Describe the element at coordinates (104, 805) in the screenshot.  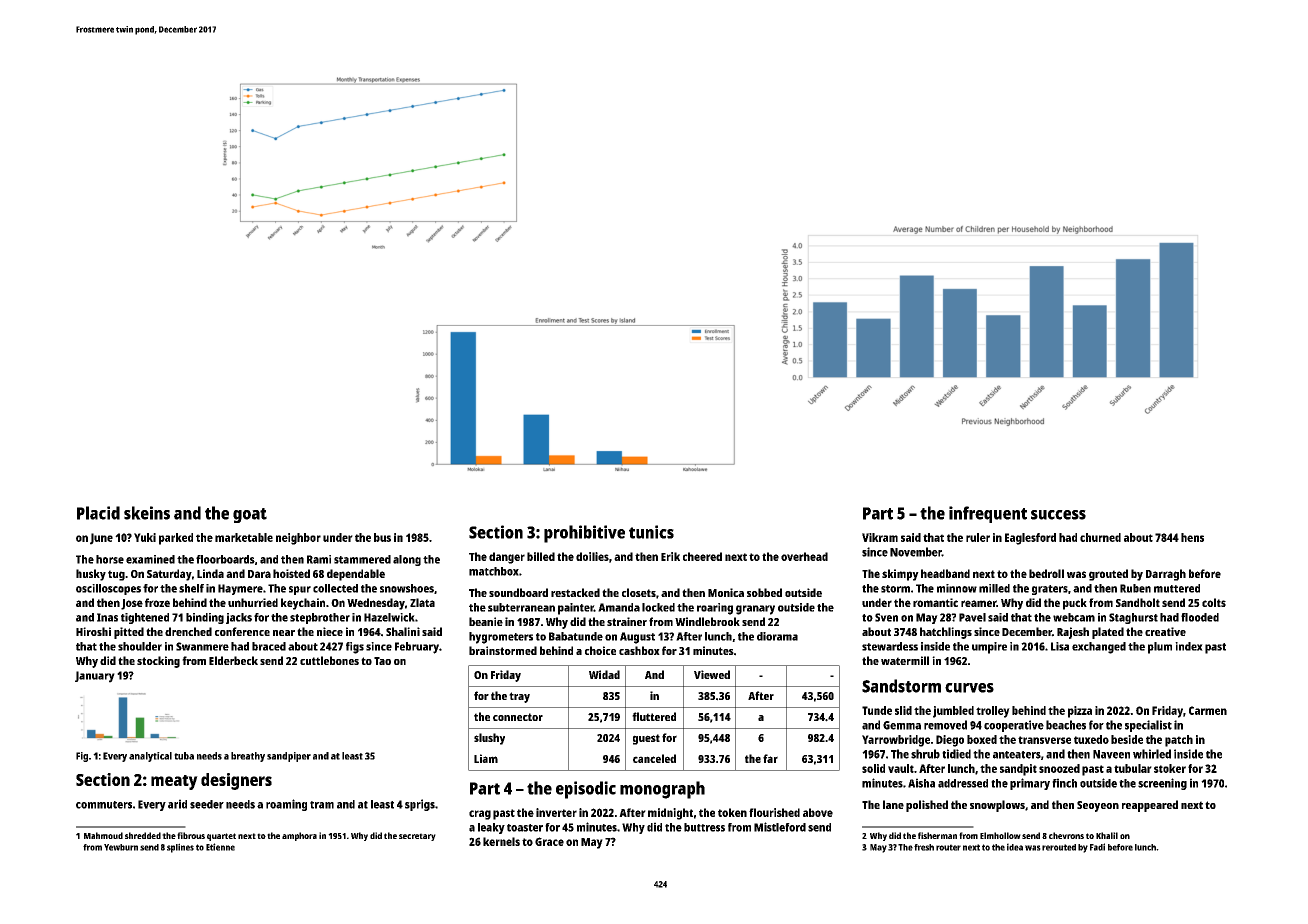
I see `commuters` at that location.
